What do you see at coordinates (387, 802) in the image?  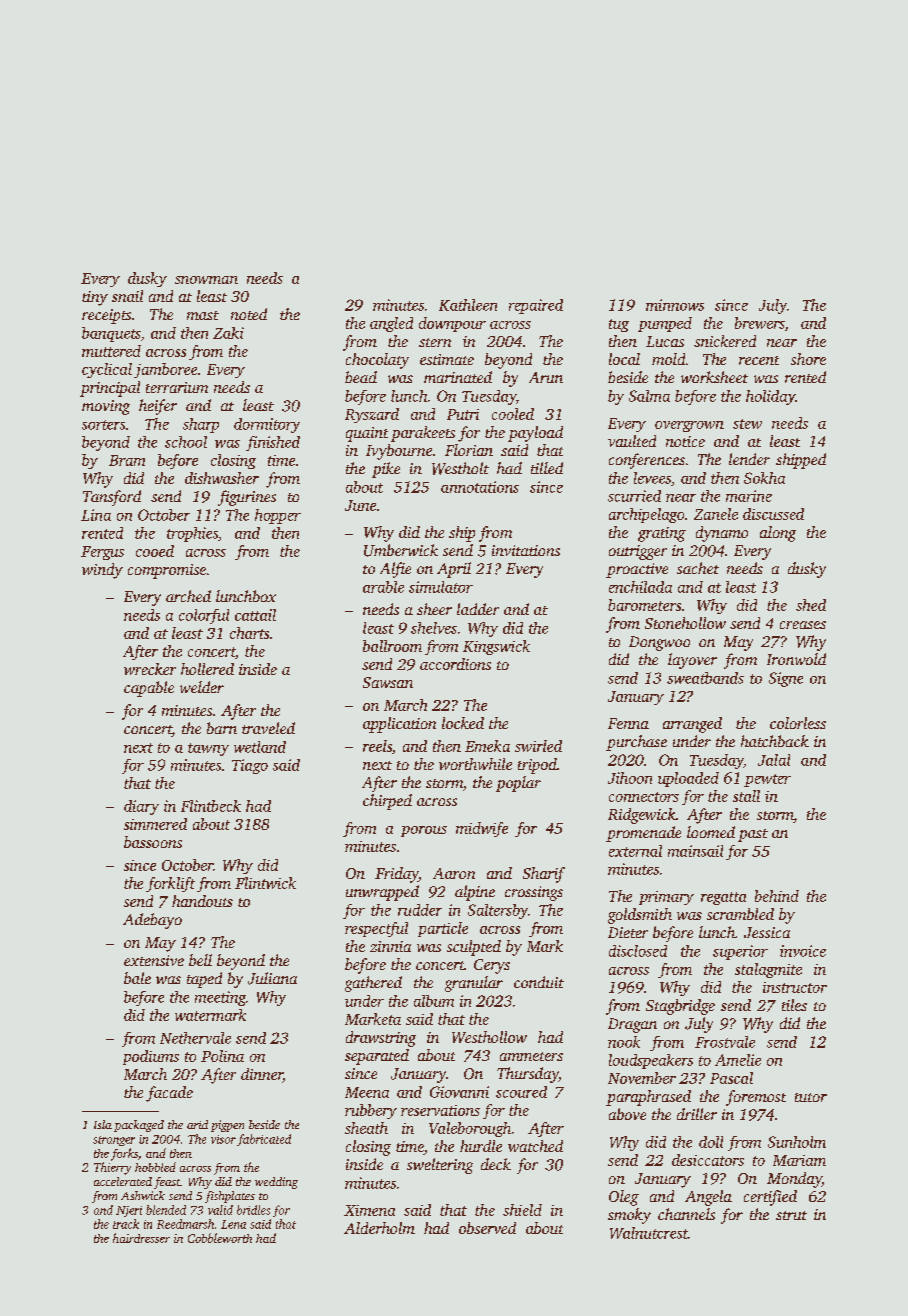 I see `chirped` at bounding box center [387, 802].
